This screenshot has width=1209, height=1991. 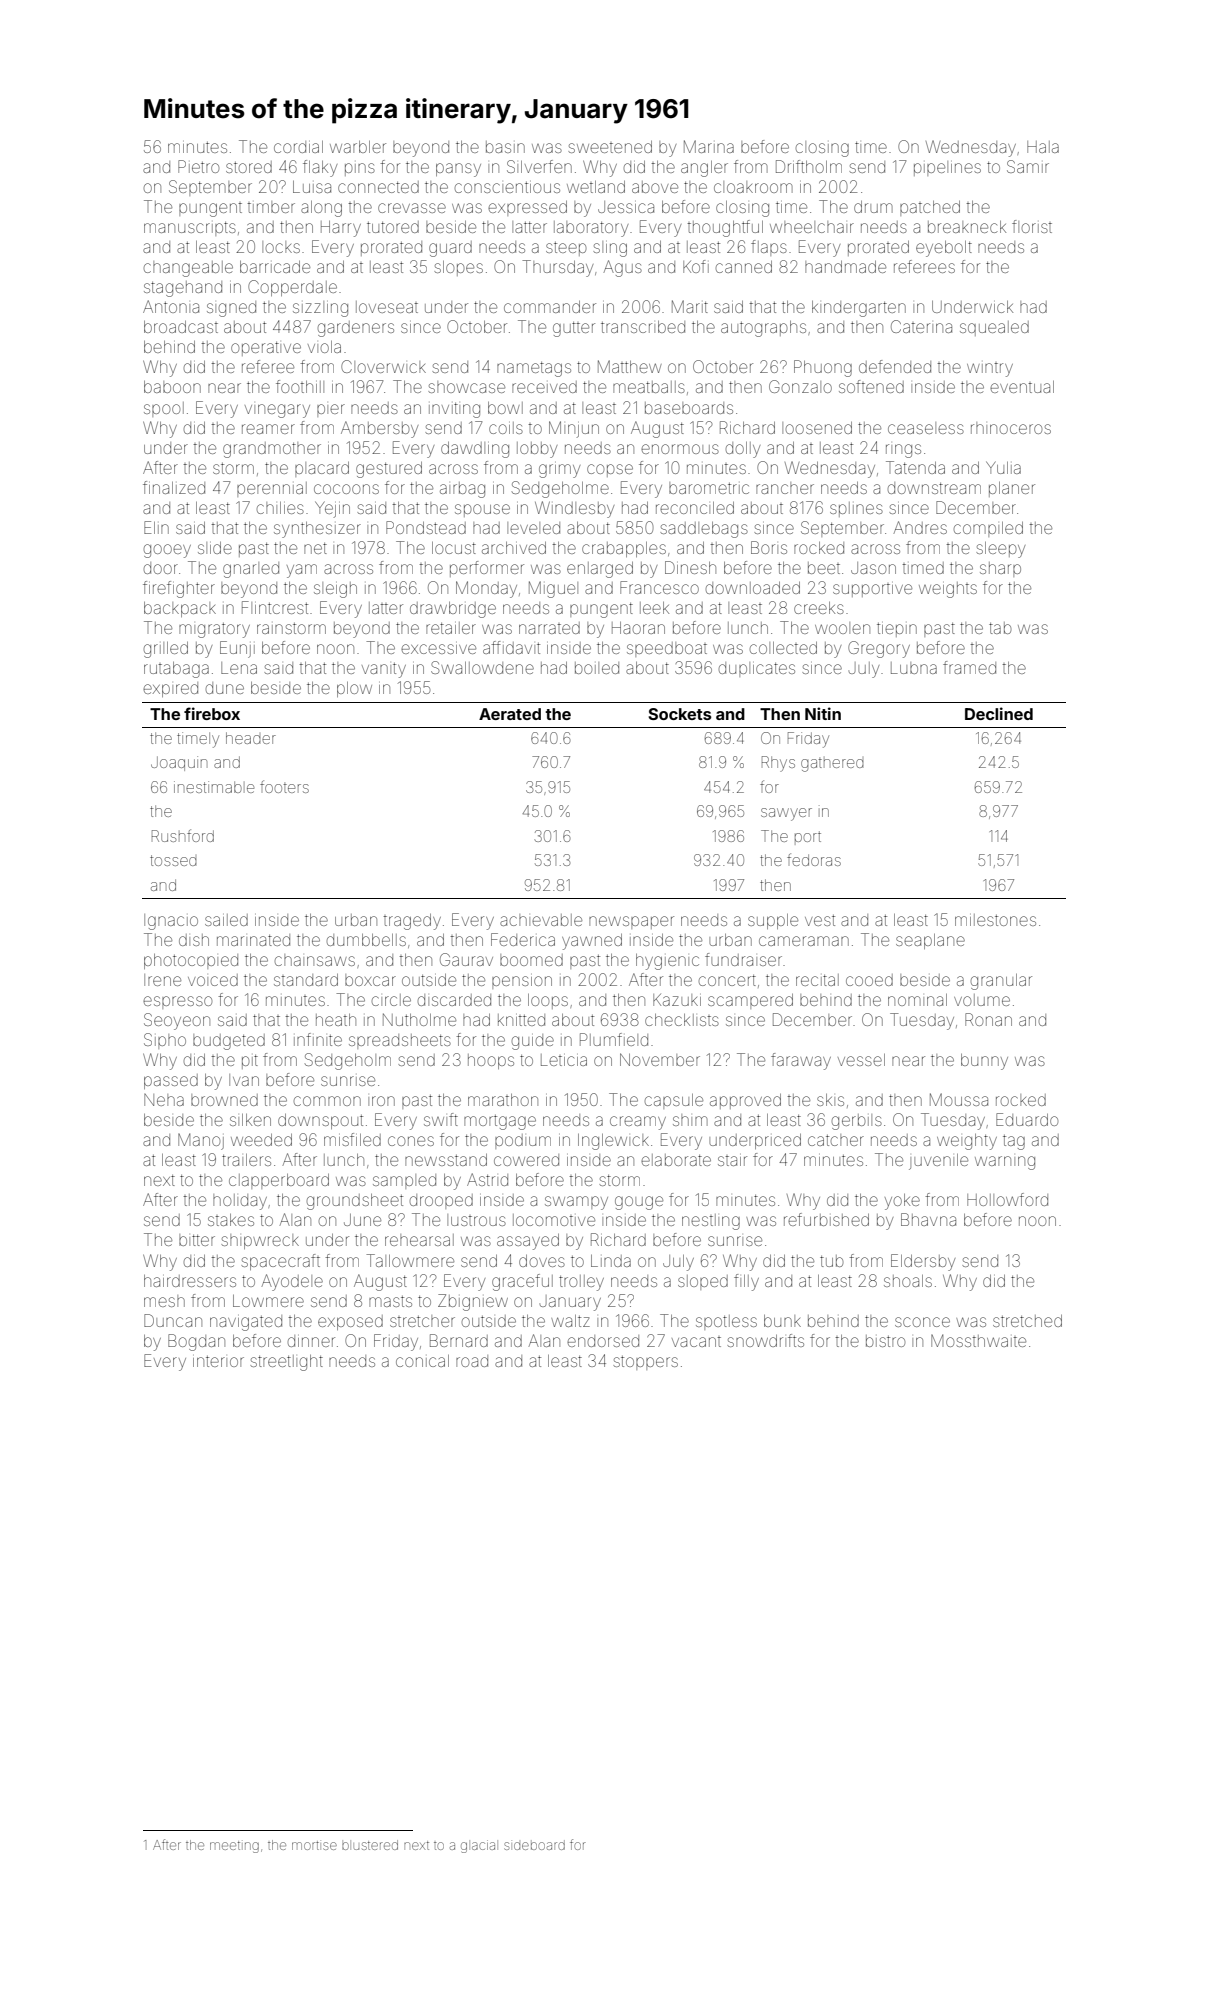 What do you see at coordinates (903, 451) in the screenshot?
I see `rings` at bounding box center [903, 451].
